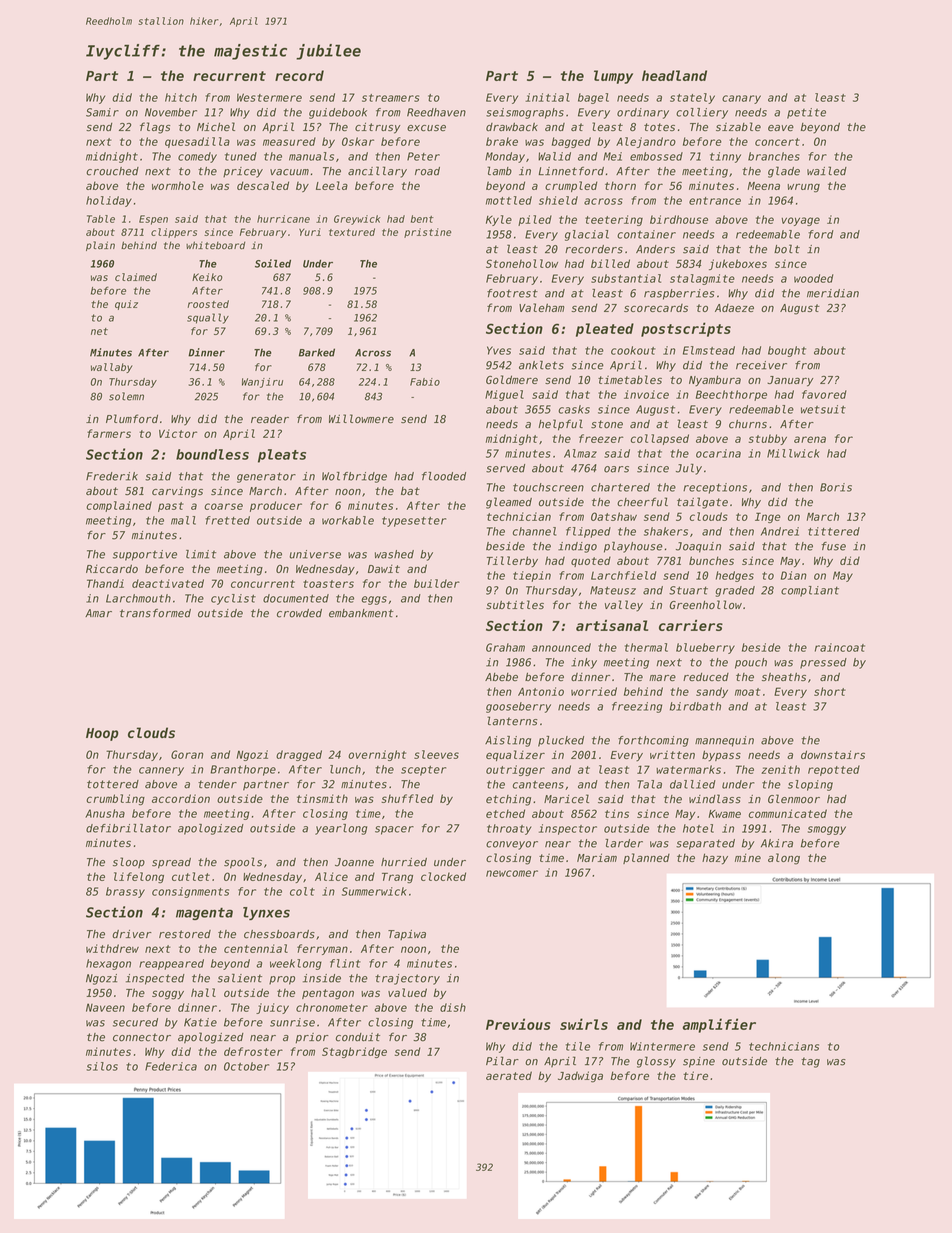  What do you see at coordinates (444, 476) in the screenshot?
I see `flooded` at bounding box center [444, 476].
